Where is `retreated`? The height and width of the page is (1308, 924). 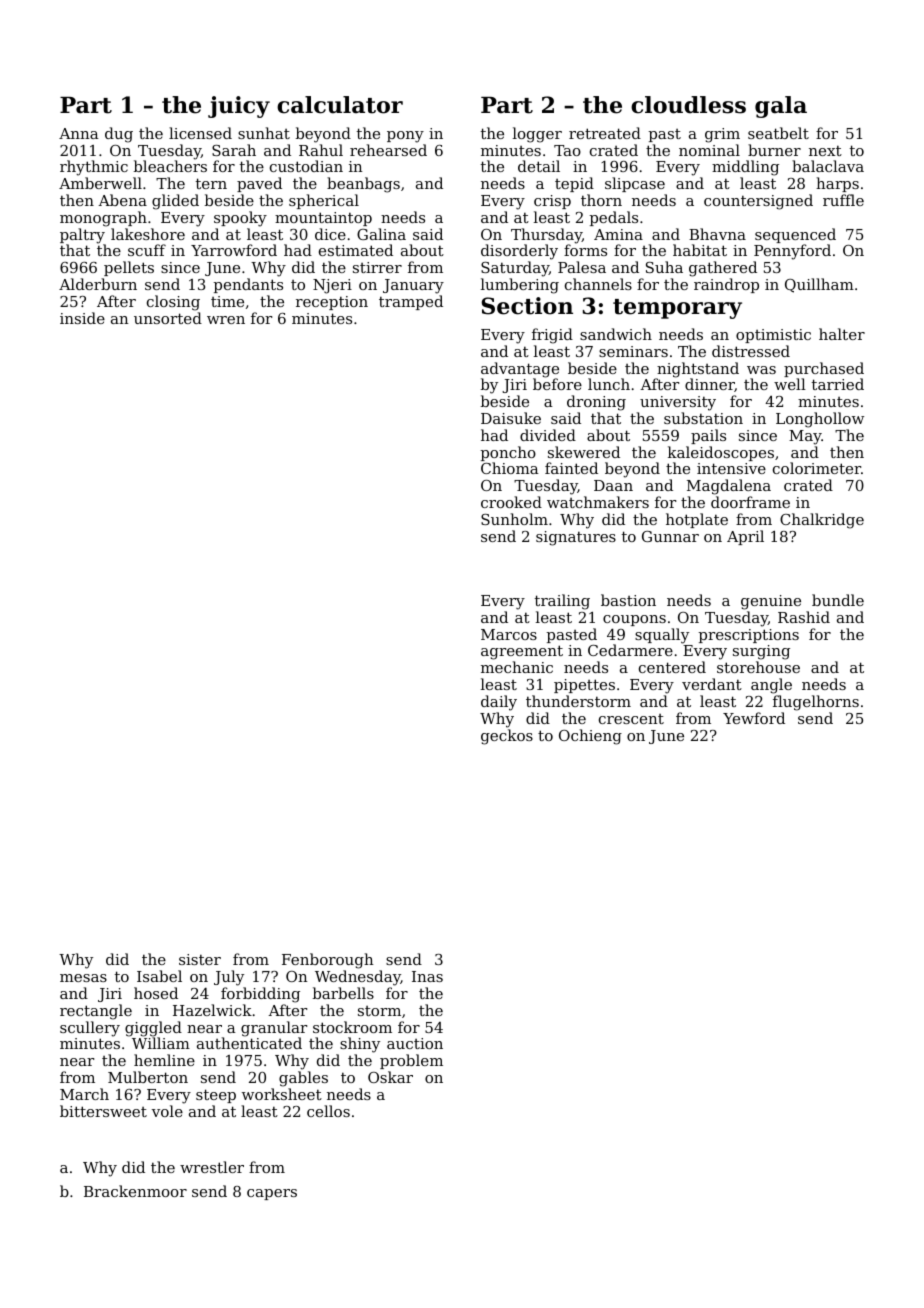
retreated is located at coordinates (605, 133).
